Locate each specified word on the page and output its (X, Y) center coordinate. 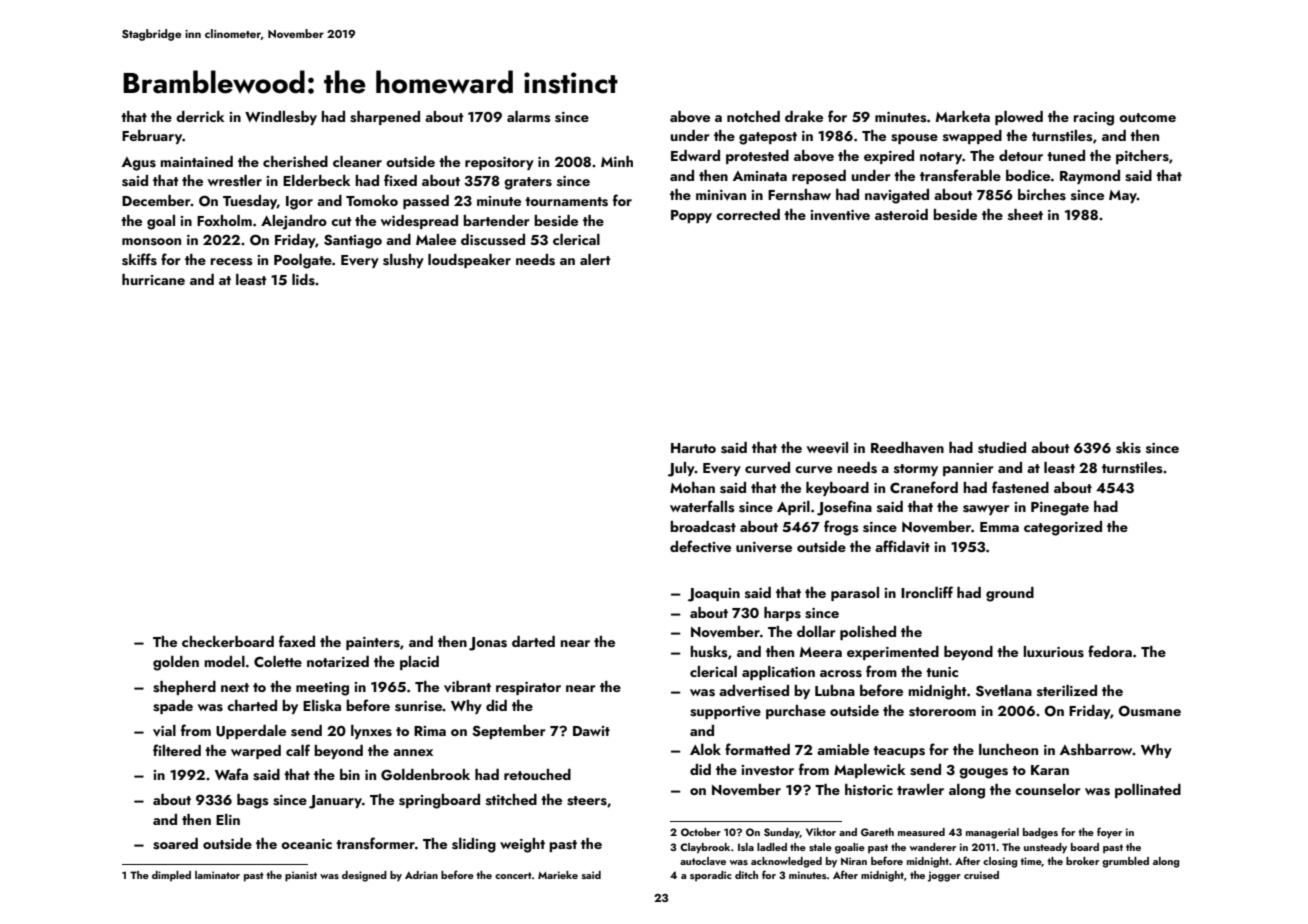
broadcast (703, 526)
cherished (295, 162)
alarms (529, 117)
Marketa (963, 116)
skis (1128, 448)
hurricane (153, 279)
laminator (217, 875)
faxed (297, 641)
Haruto (693, 448)
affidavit (902, 546)
